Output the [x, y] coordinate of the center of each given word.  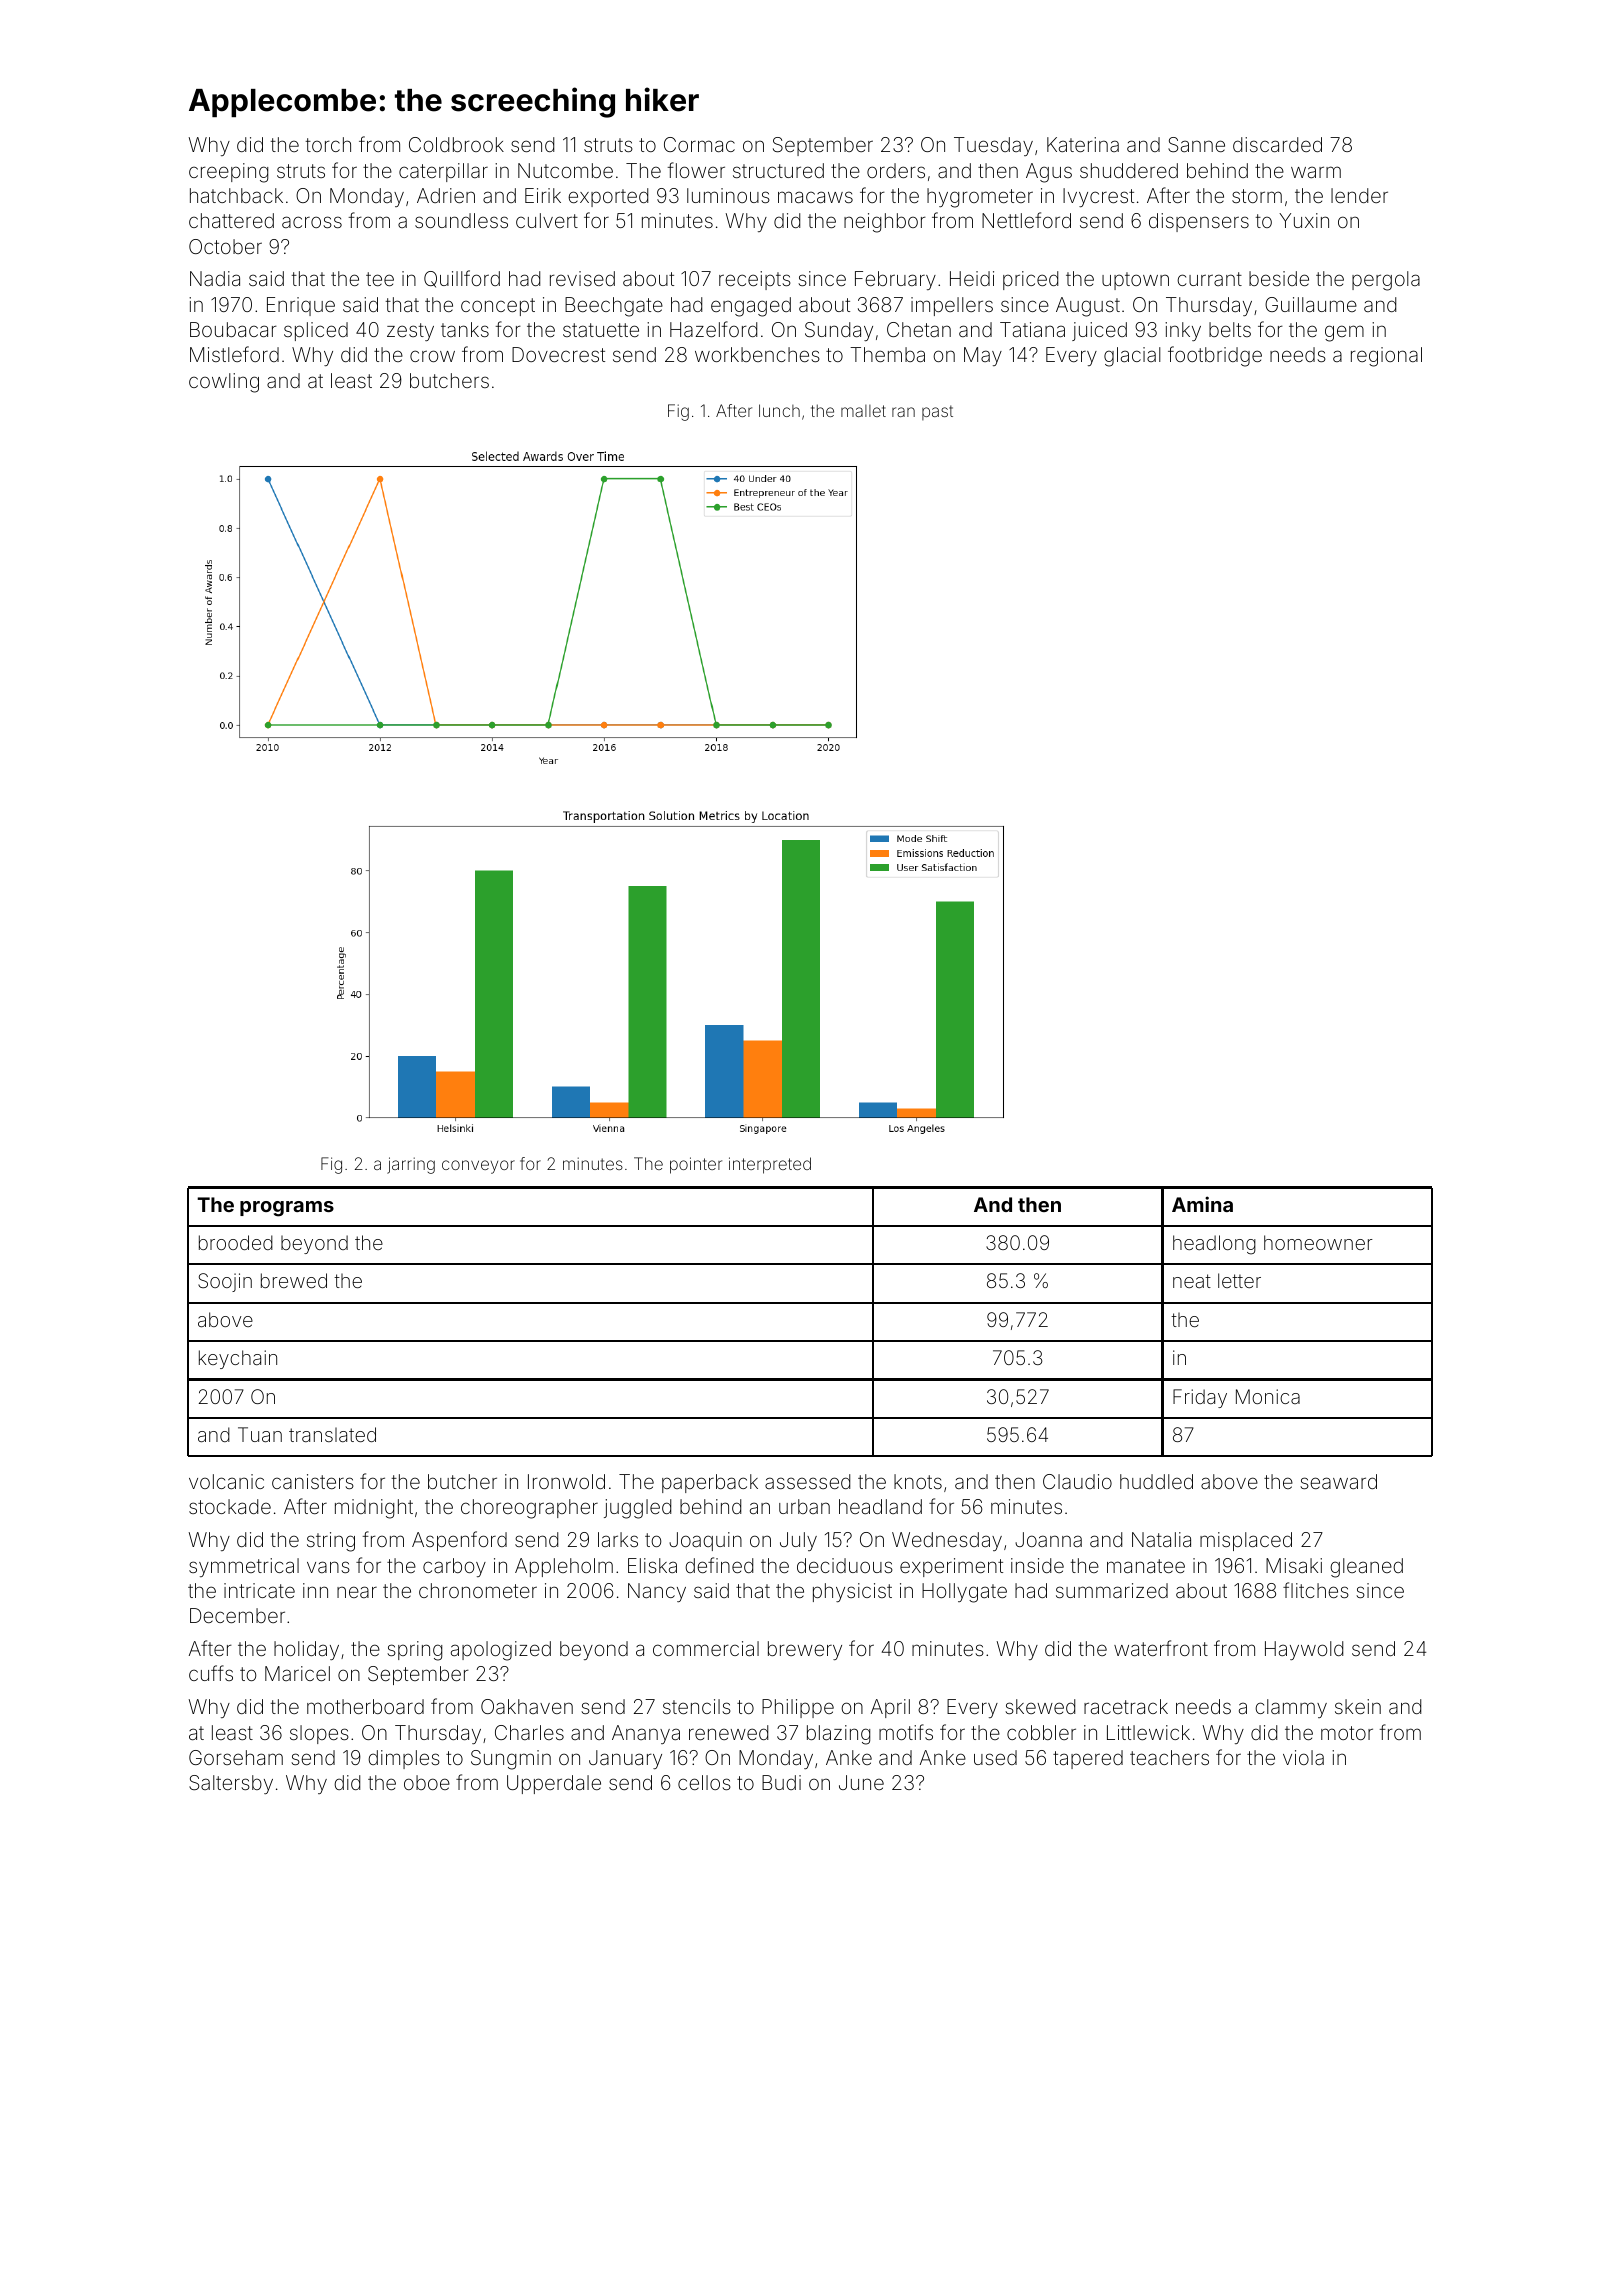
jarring [411, 1165]
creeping [228, 173]
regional [1386, 357]
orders [896, 170]
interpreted [770, 1165]
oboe [427, 1782]
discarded [1277, 144]
